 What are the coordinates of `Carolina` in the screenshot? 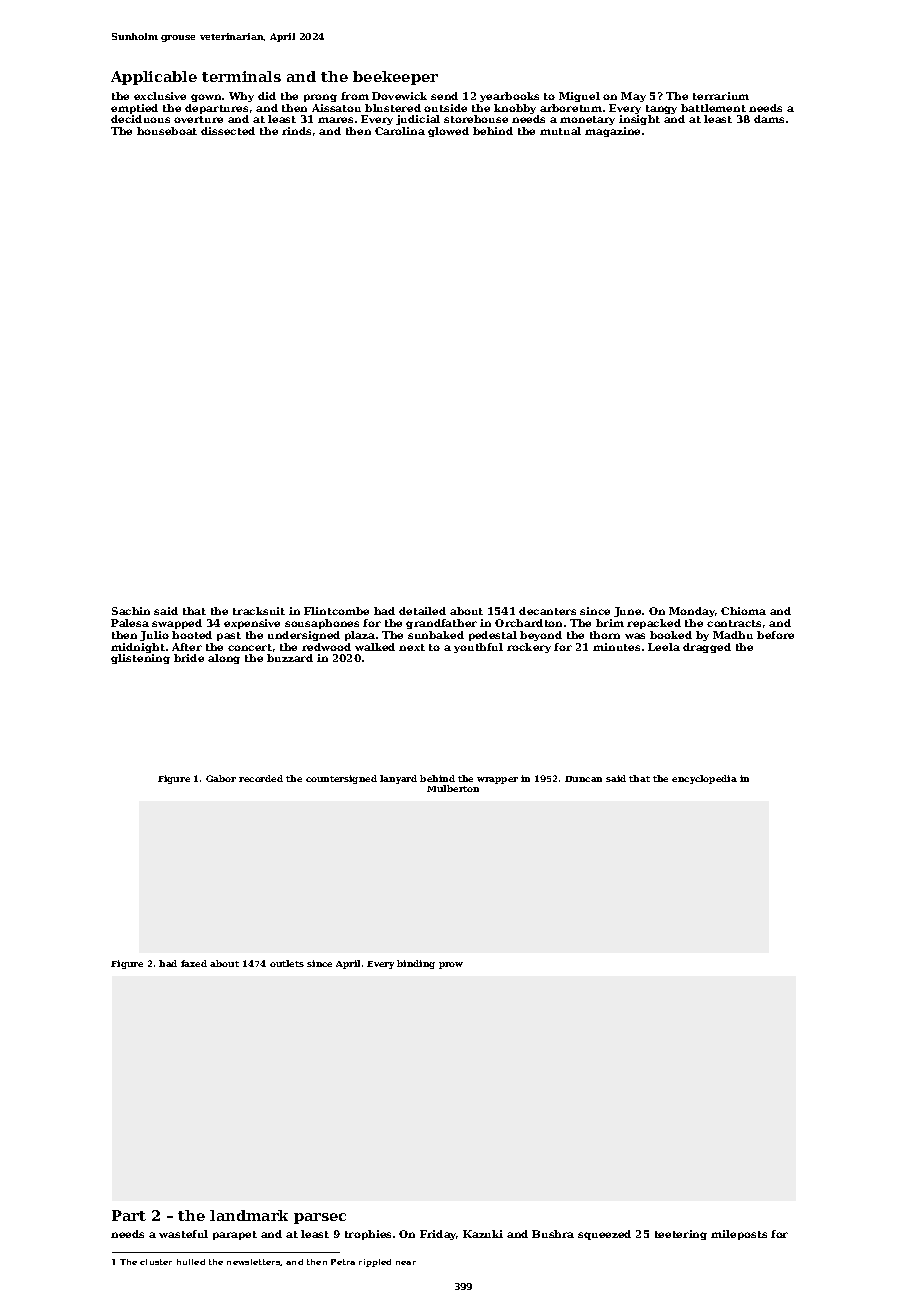 It's located at (400, 131).
